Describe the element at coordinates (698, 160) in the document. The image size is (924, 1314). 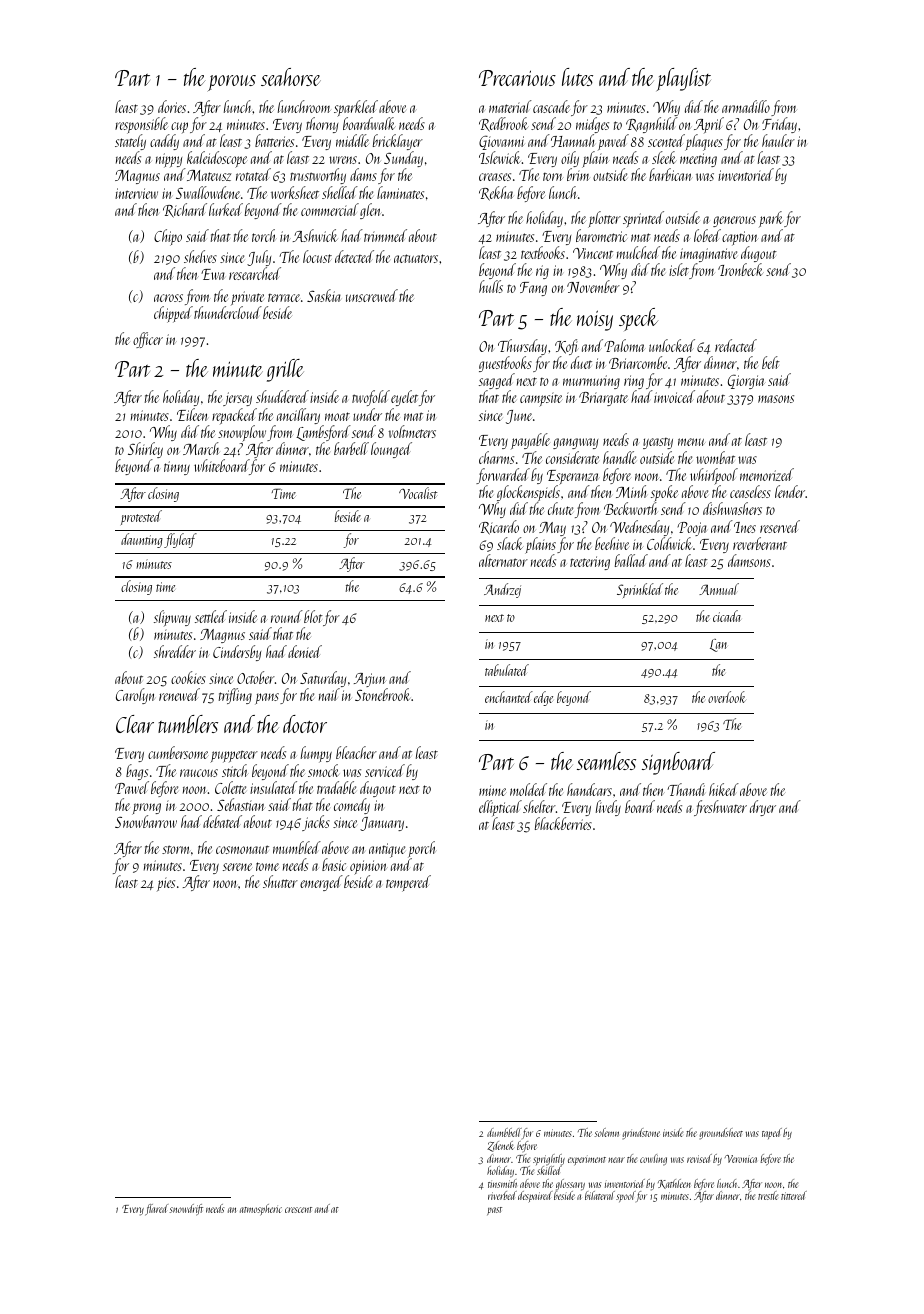
I see `meeting` at that location.
